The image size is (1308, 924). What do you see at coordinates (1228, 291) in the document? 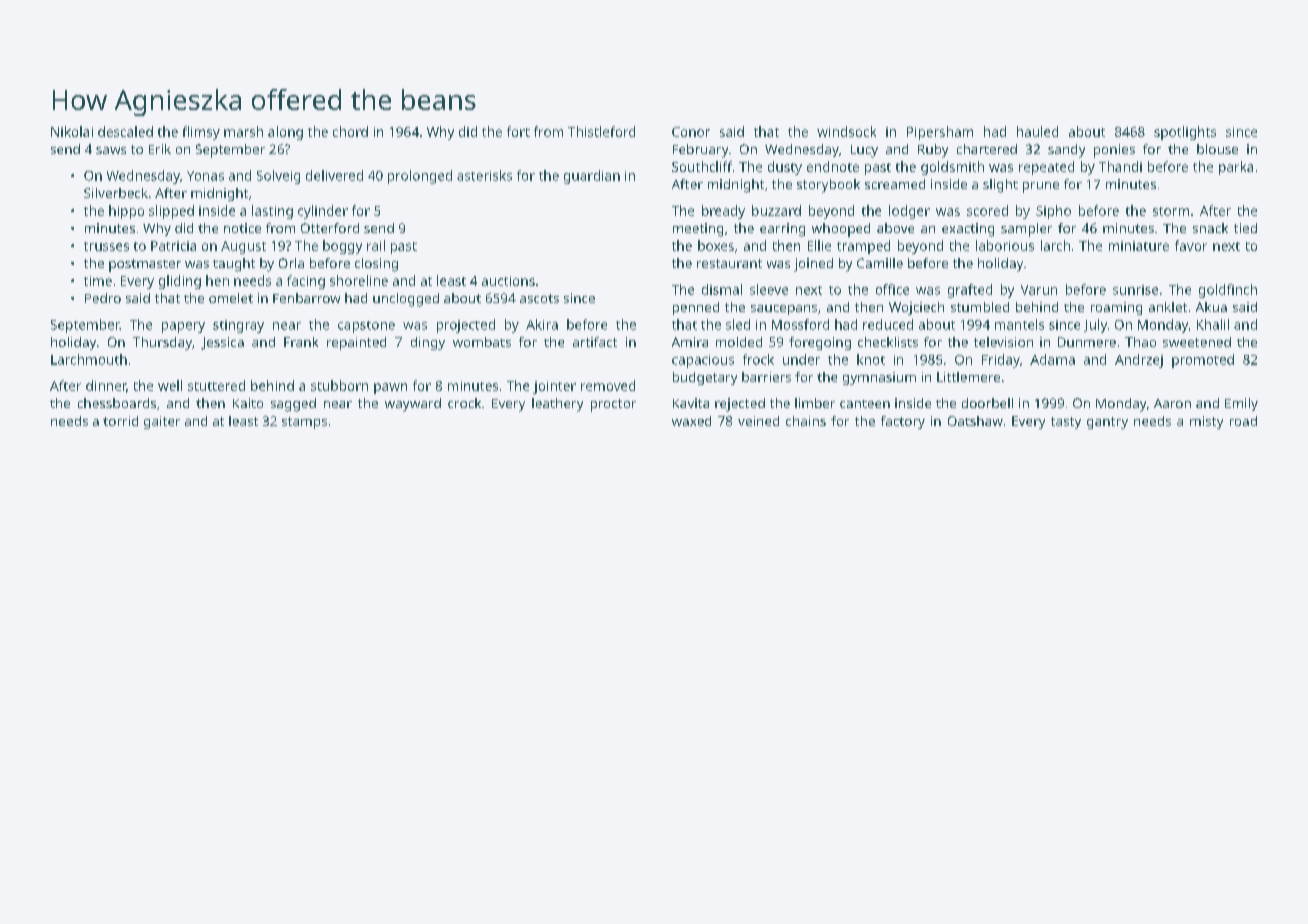
I see `goldfinch` at bounding box center [1228, 291].
